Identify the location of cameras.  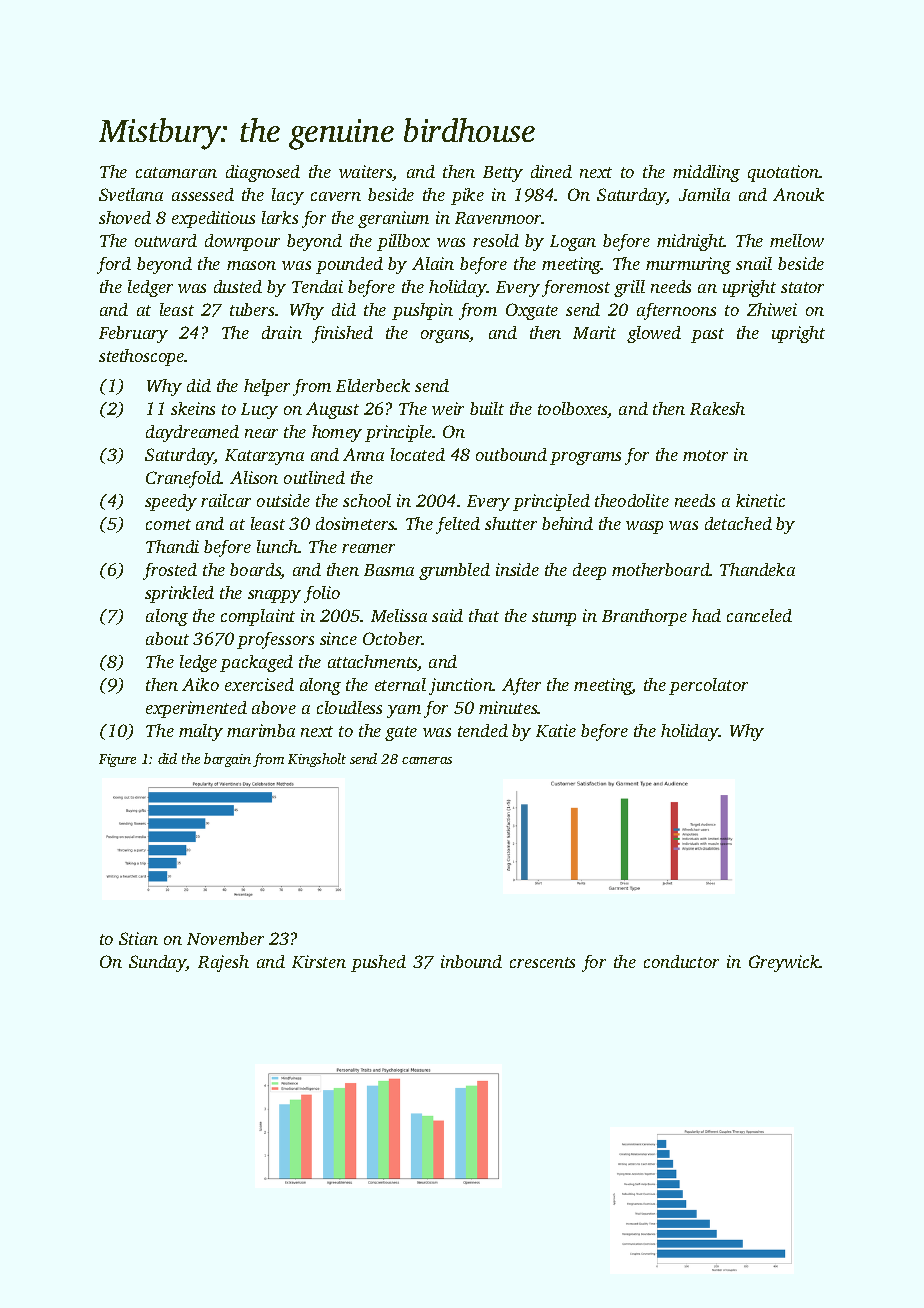
(427, 760).
